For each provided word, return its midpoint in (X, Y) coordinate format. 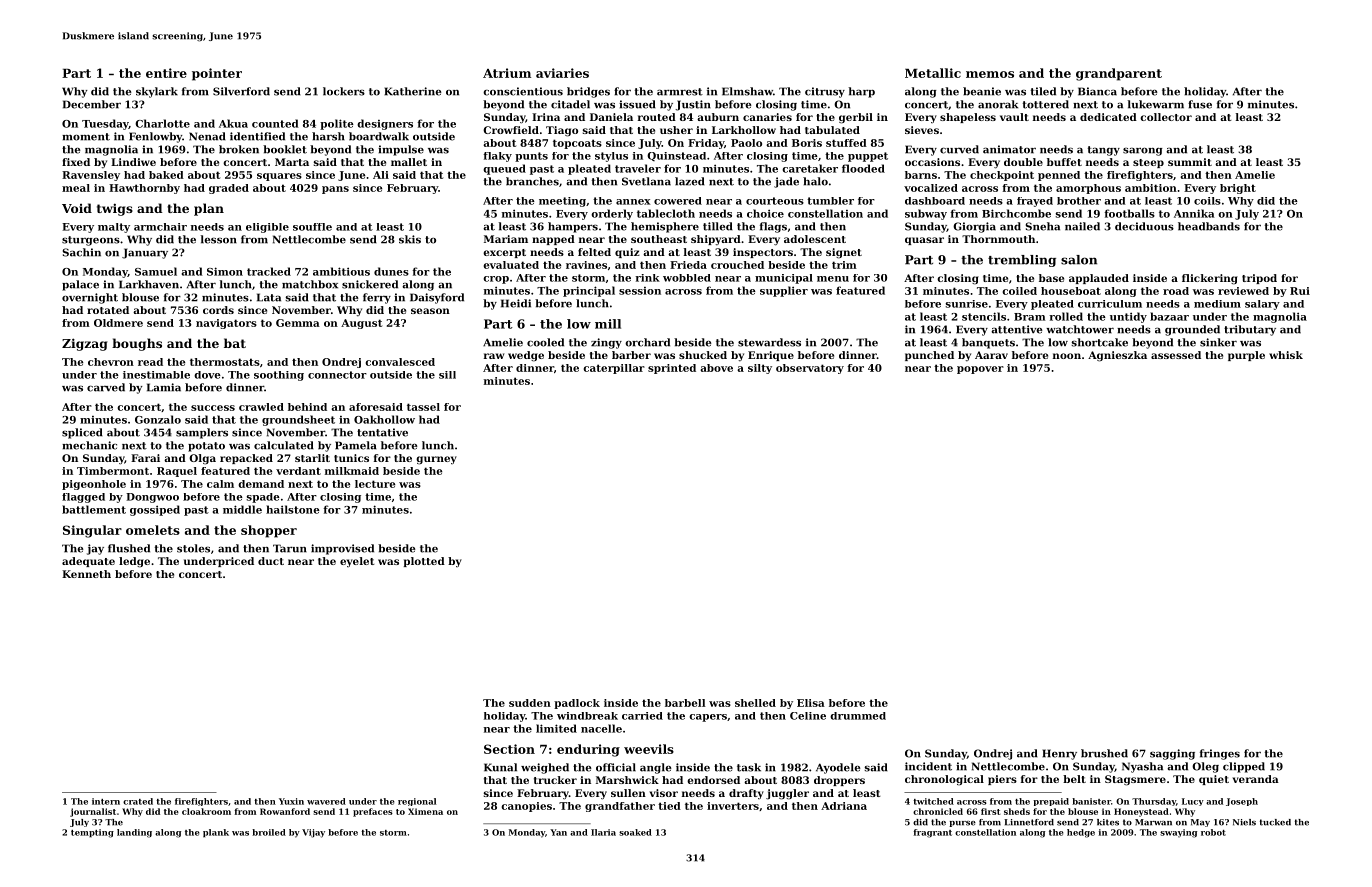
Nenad (207, 136)
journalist (93, 812)
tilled (718, 226)
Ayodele (838, 768)
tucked (1275, 822)
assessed (1176, 355)
